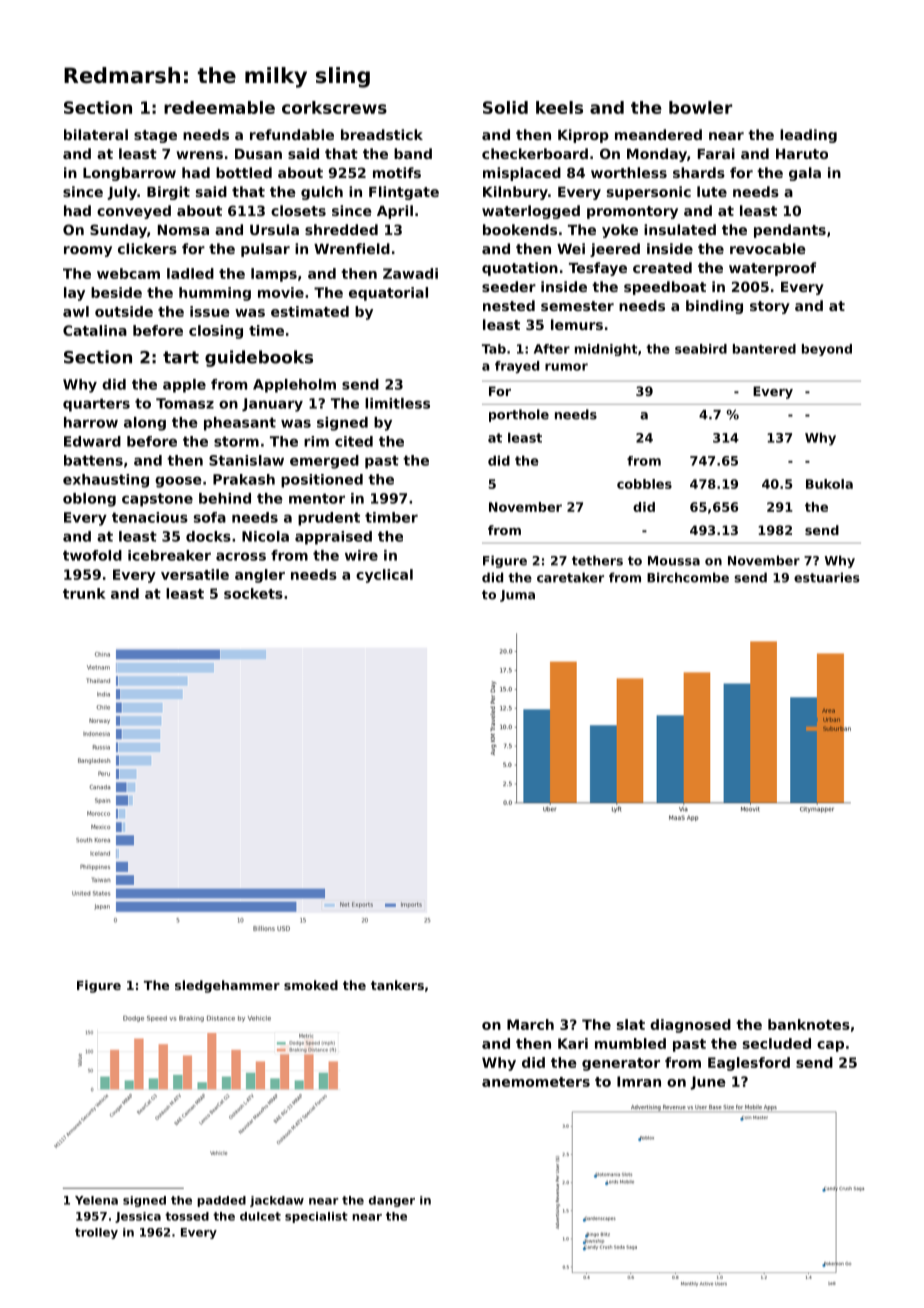  Describe the element at coordinates (96, 1200) in the screenshot. I see `Yelena` at that location.
